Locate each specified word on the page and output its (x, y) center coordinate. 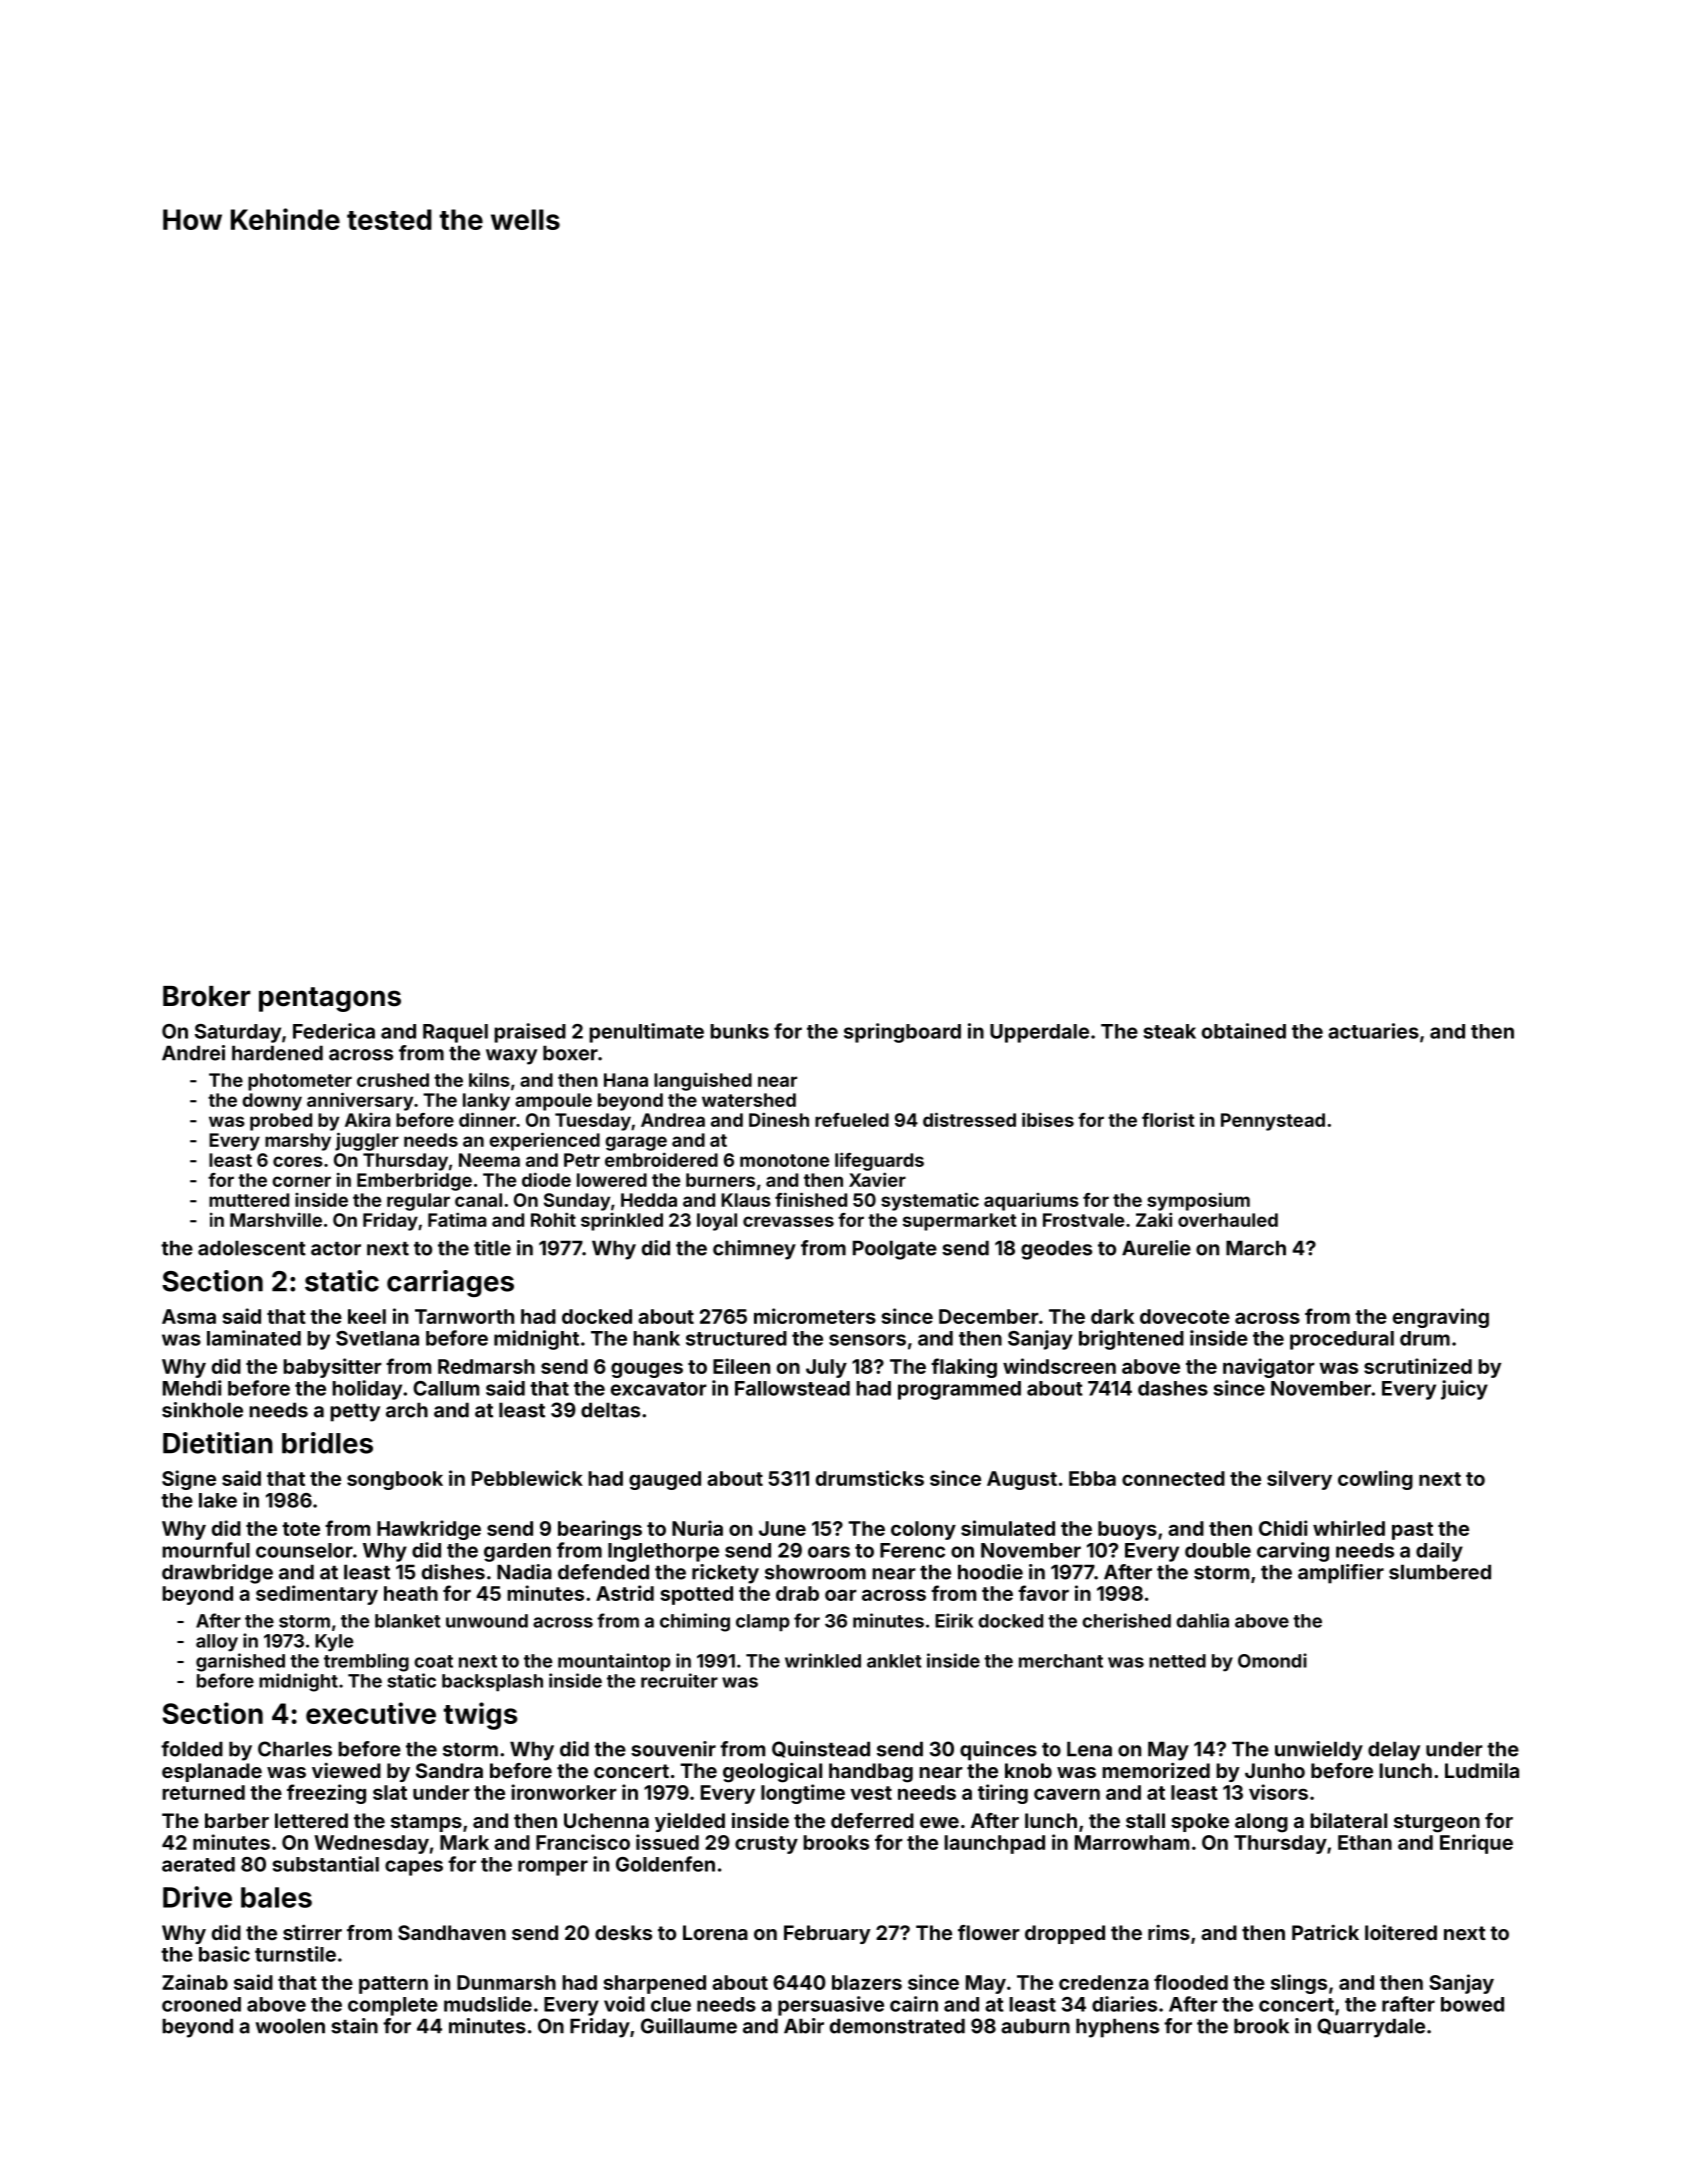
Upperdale (1039, 1033)
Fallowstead (792, 1388)
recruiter (679, 1680)
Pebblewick (527, 1478)
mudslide (488, 2004)
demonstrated (897, 2026)
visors (1278, 1792)
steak (1170, 1031)
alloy (217, 1643)
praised (530, 1033)
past (1412, 1531)
